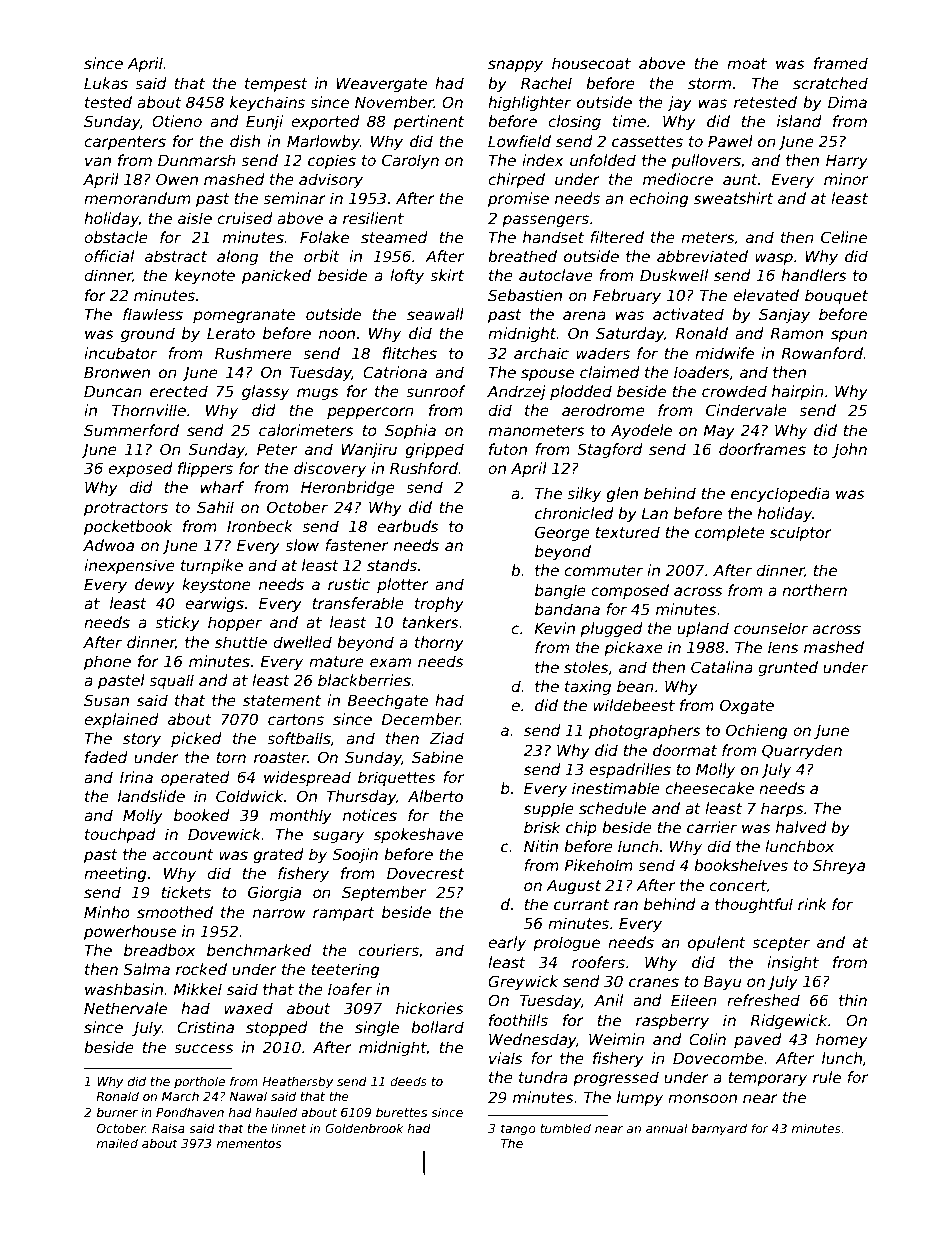 The height and width of the page is (1233, 952). What do you see at coordinates (719, 1129) in the page?
I see `barnyard` at bounding box center [719, 1129].
